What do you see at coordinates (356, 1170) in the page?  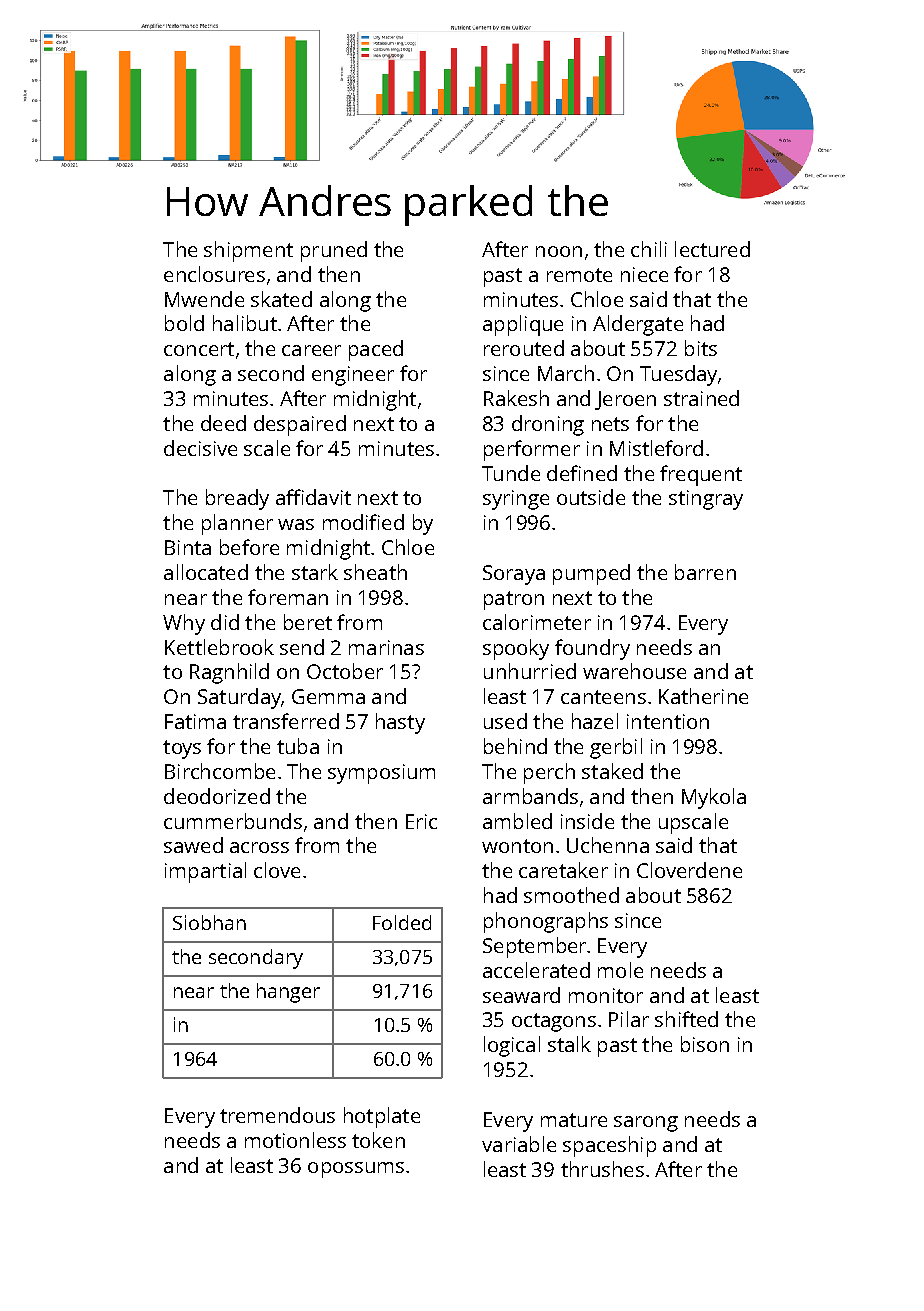 I see `opossums` at bounding box center [356, 1170].
